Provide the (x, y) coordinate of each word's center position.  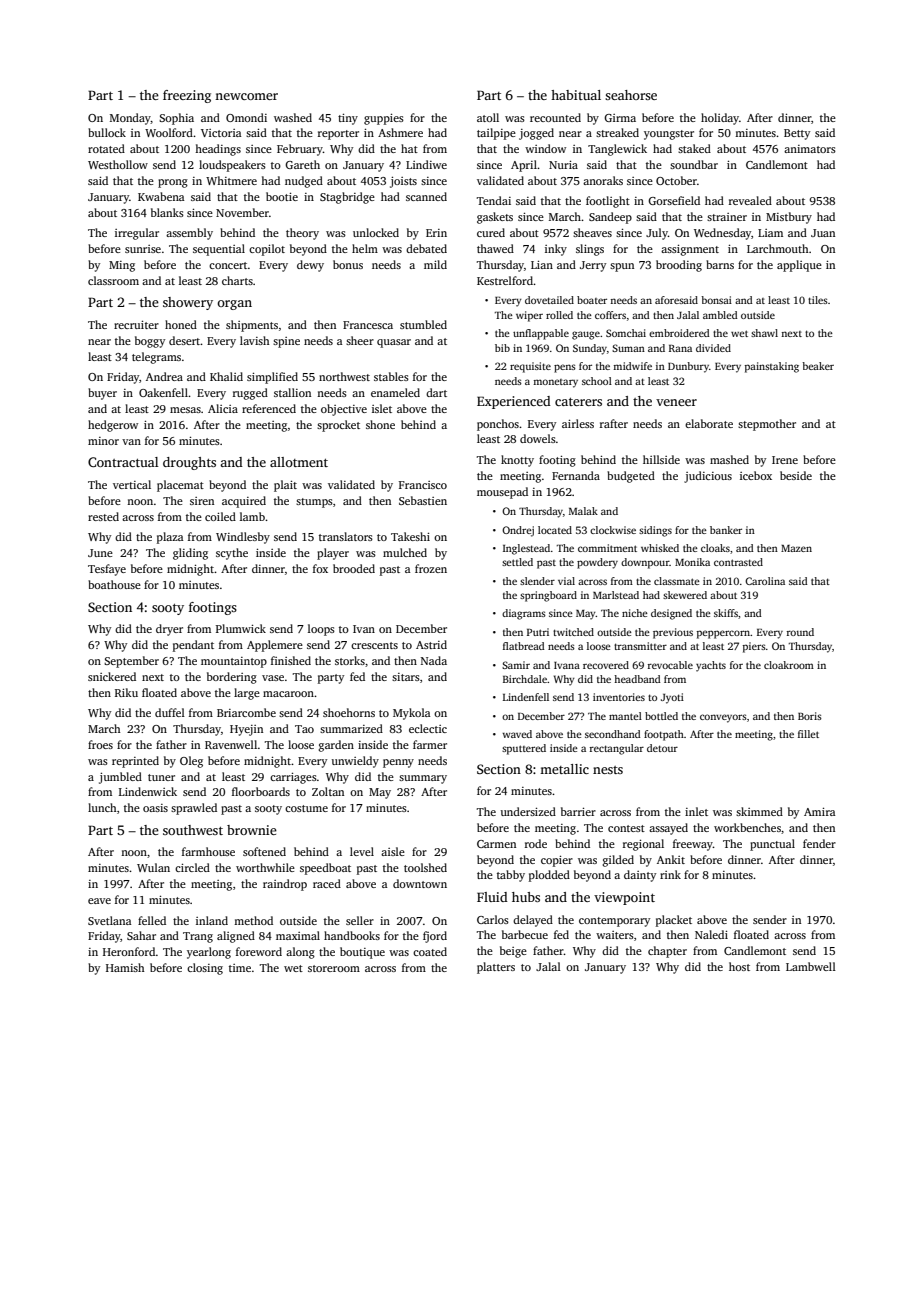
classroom (113, 280)
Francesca (368, 325)
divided (713, 348)
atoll (488, 117)
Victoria (221, 133)
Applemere (275, 646)
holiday (720, 119)
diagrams (524, 614)
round (800, 632)
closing (205, 969)
